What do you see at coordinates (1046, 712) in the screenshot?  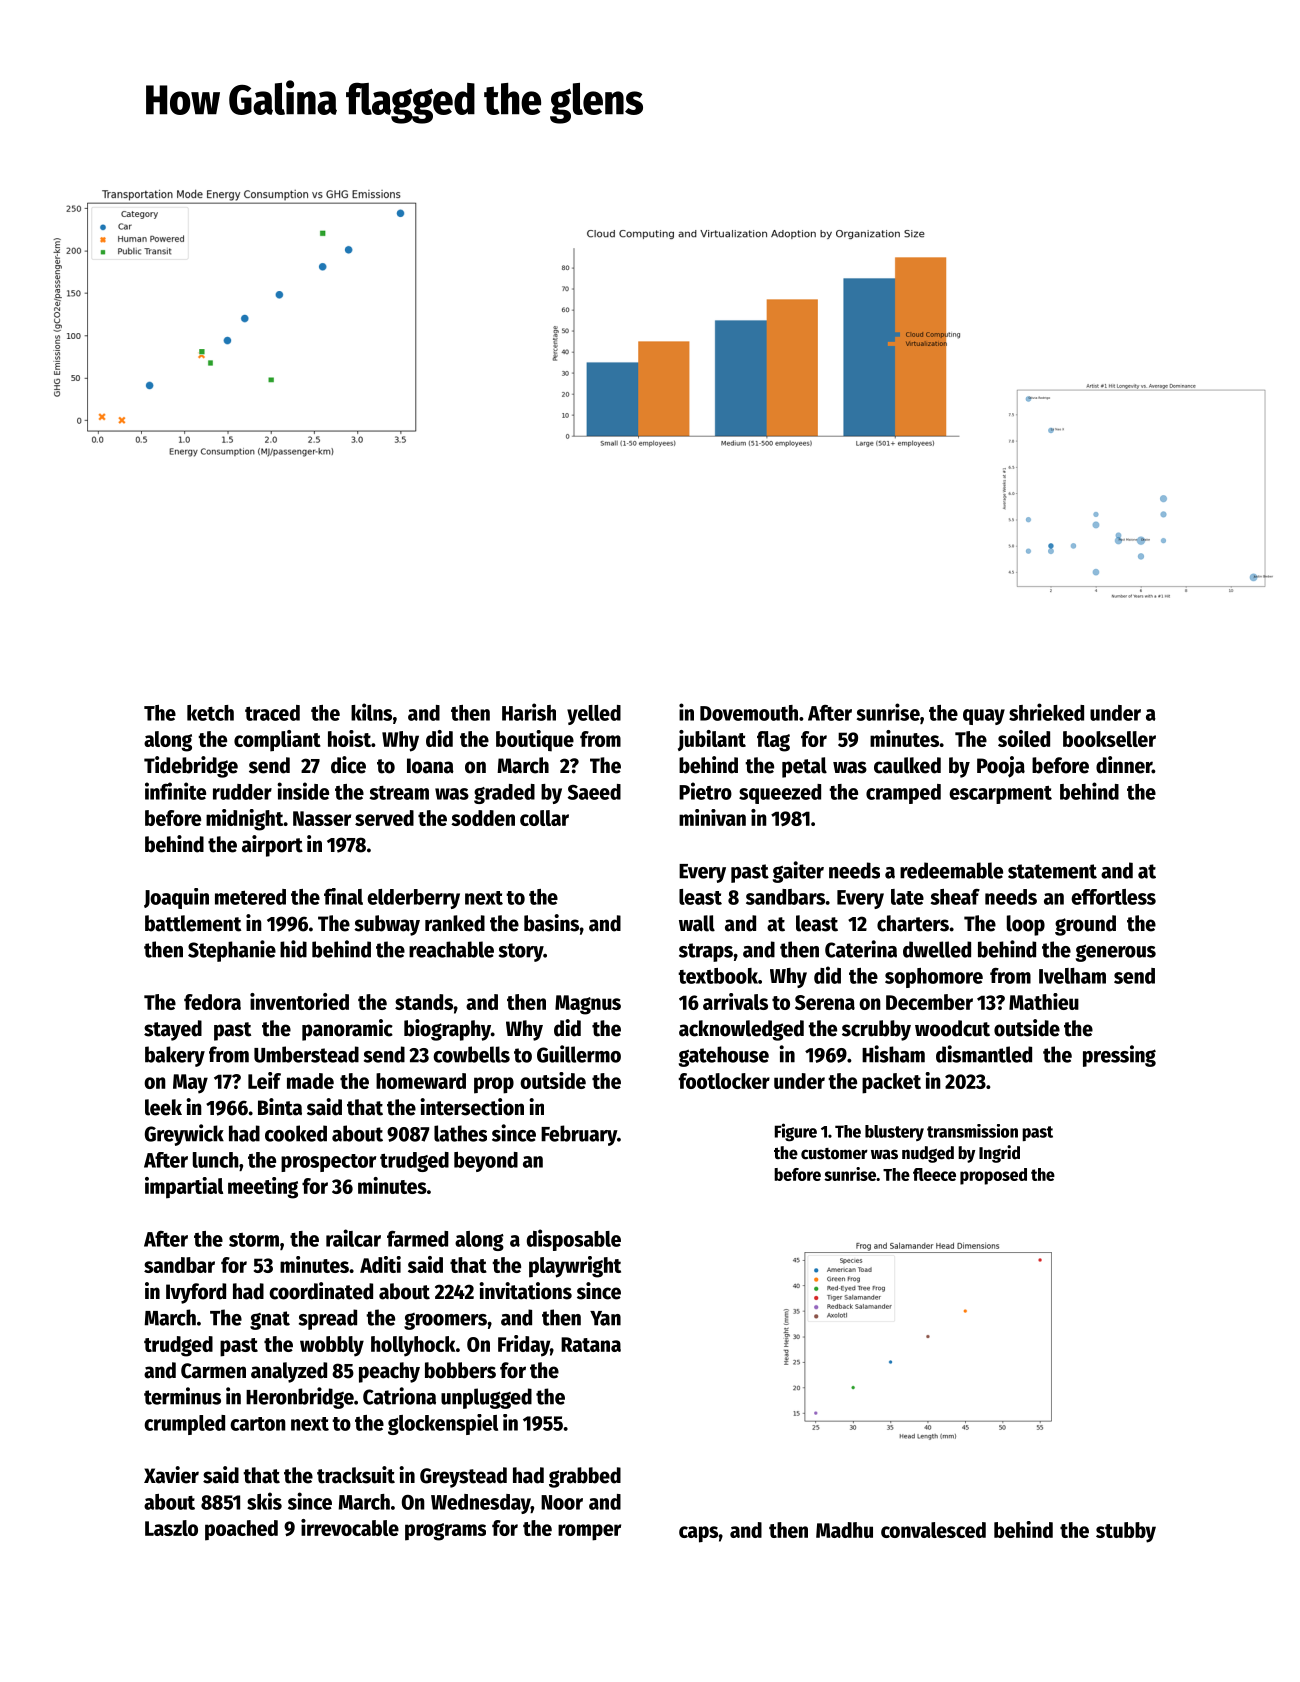 I see `shrieked` at bounding box center [1046, 712].
